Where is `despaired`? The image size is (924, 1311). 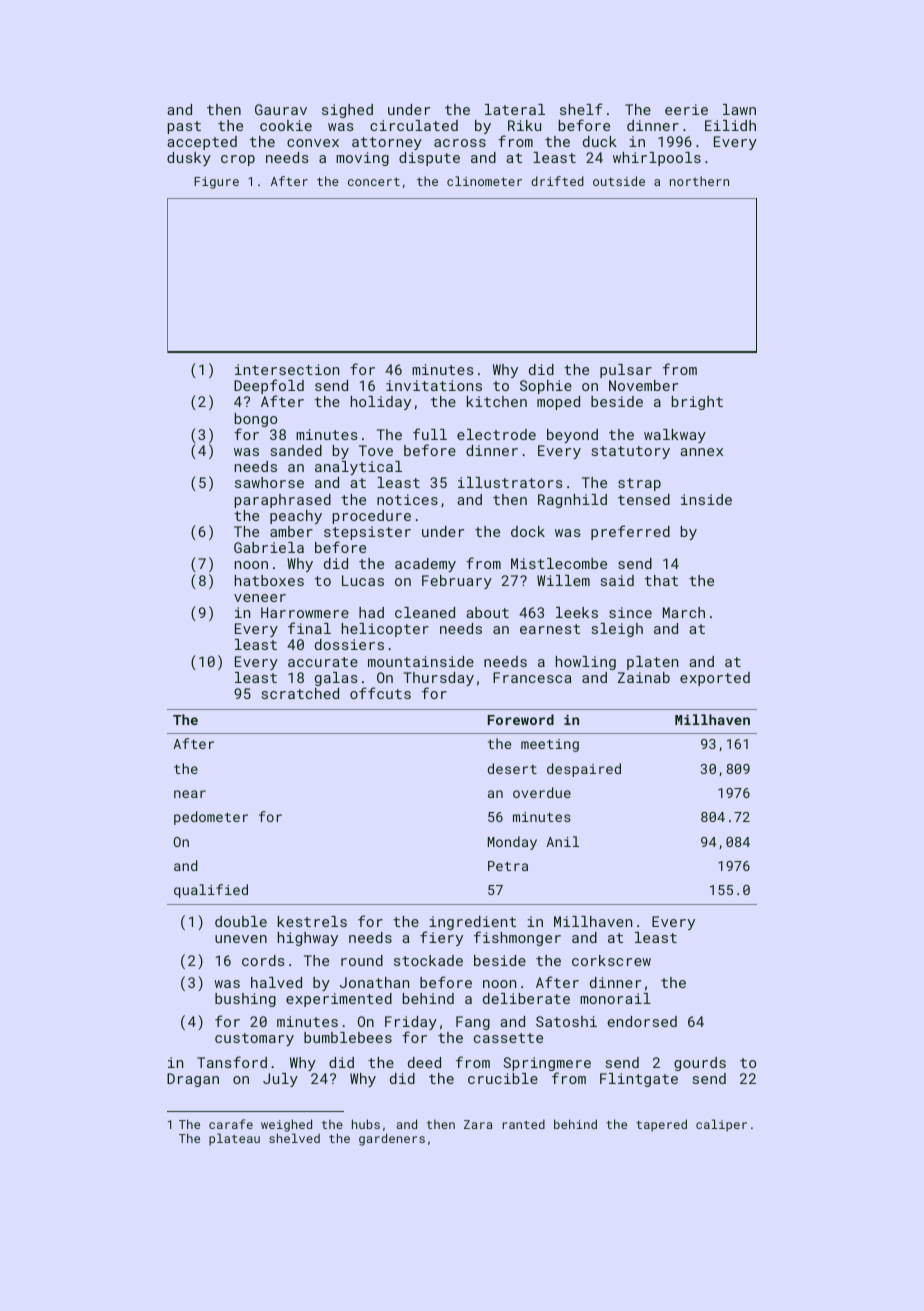 despaired is located at coordinates (584, 770).
